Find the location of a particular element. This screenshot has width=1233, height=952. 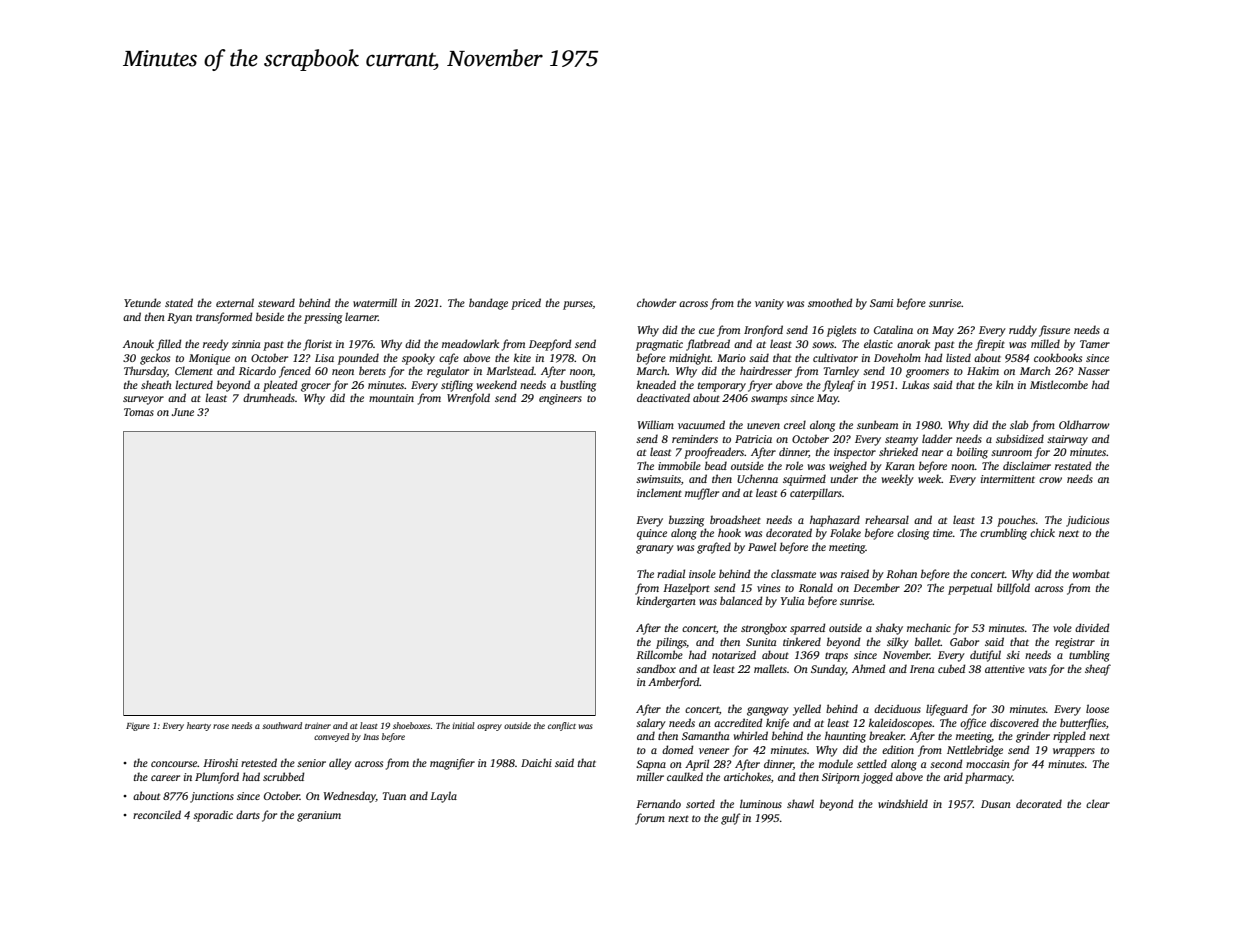

fissure is located at coordinates (1054, 331).
